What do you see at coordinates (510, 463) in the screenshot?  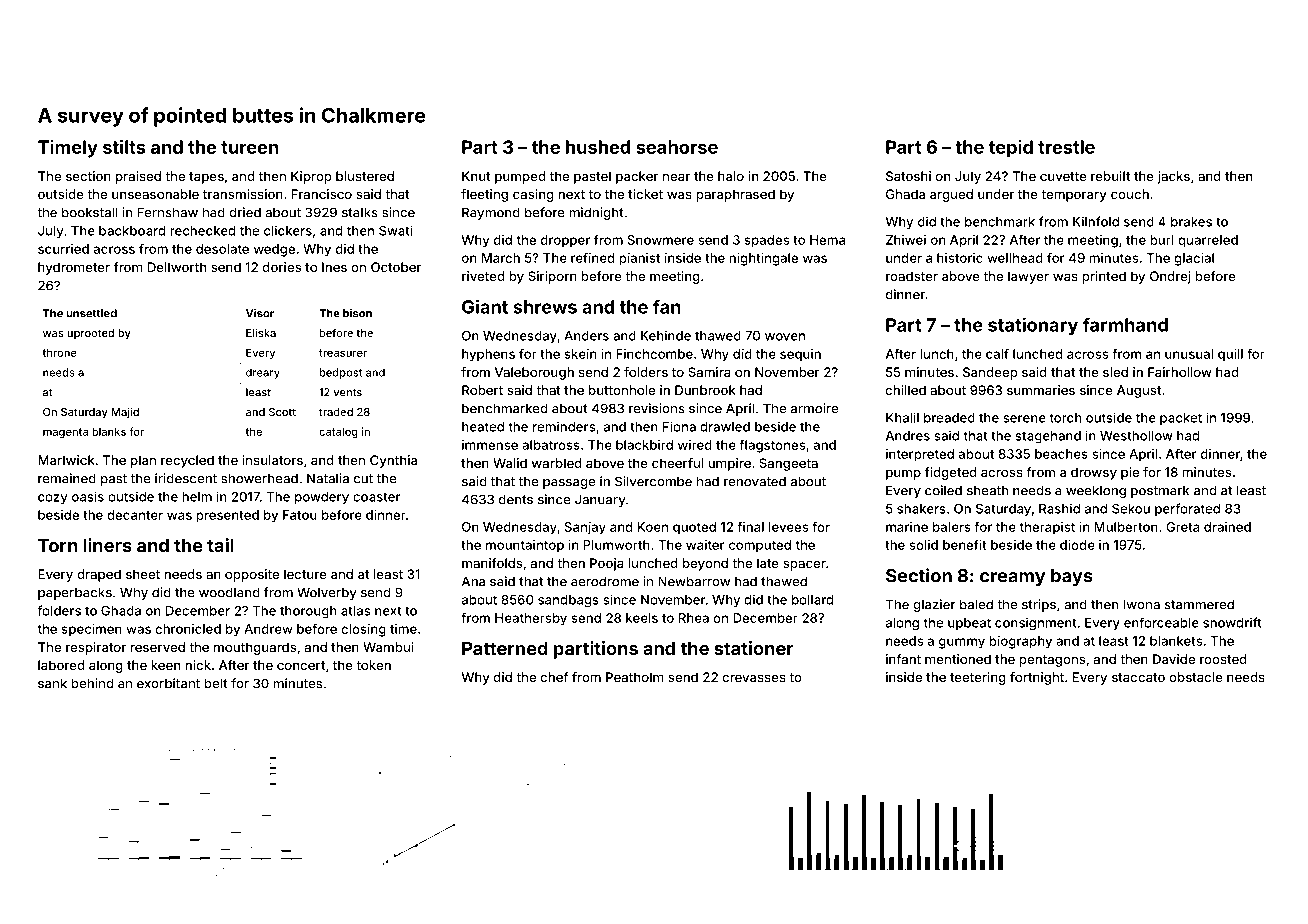 I see `Walid` at bounding box center [510, 463].
